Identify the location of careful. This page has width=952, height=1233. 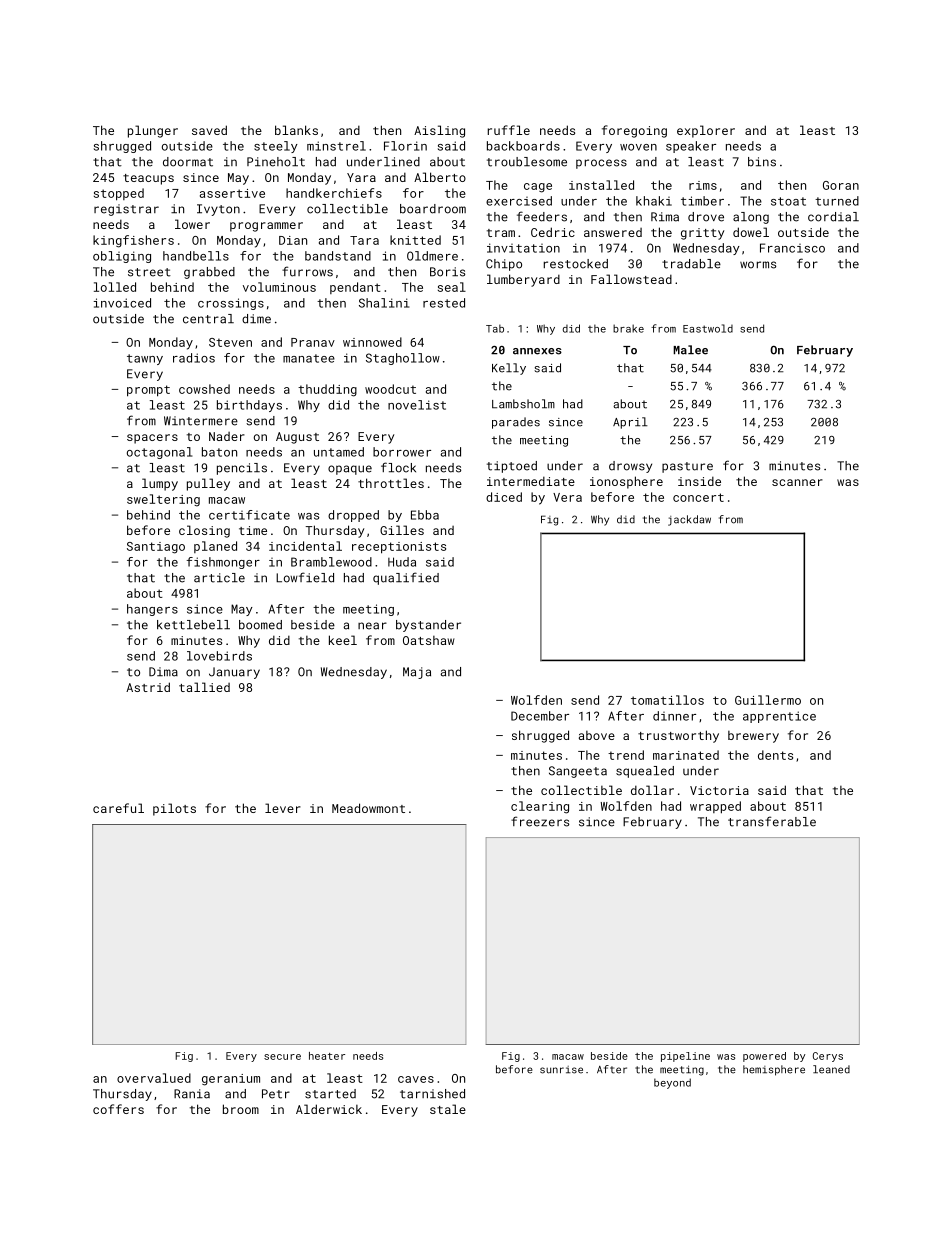
(118, 808).
